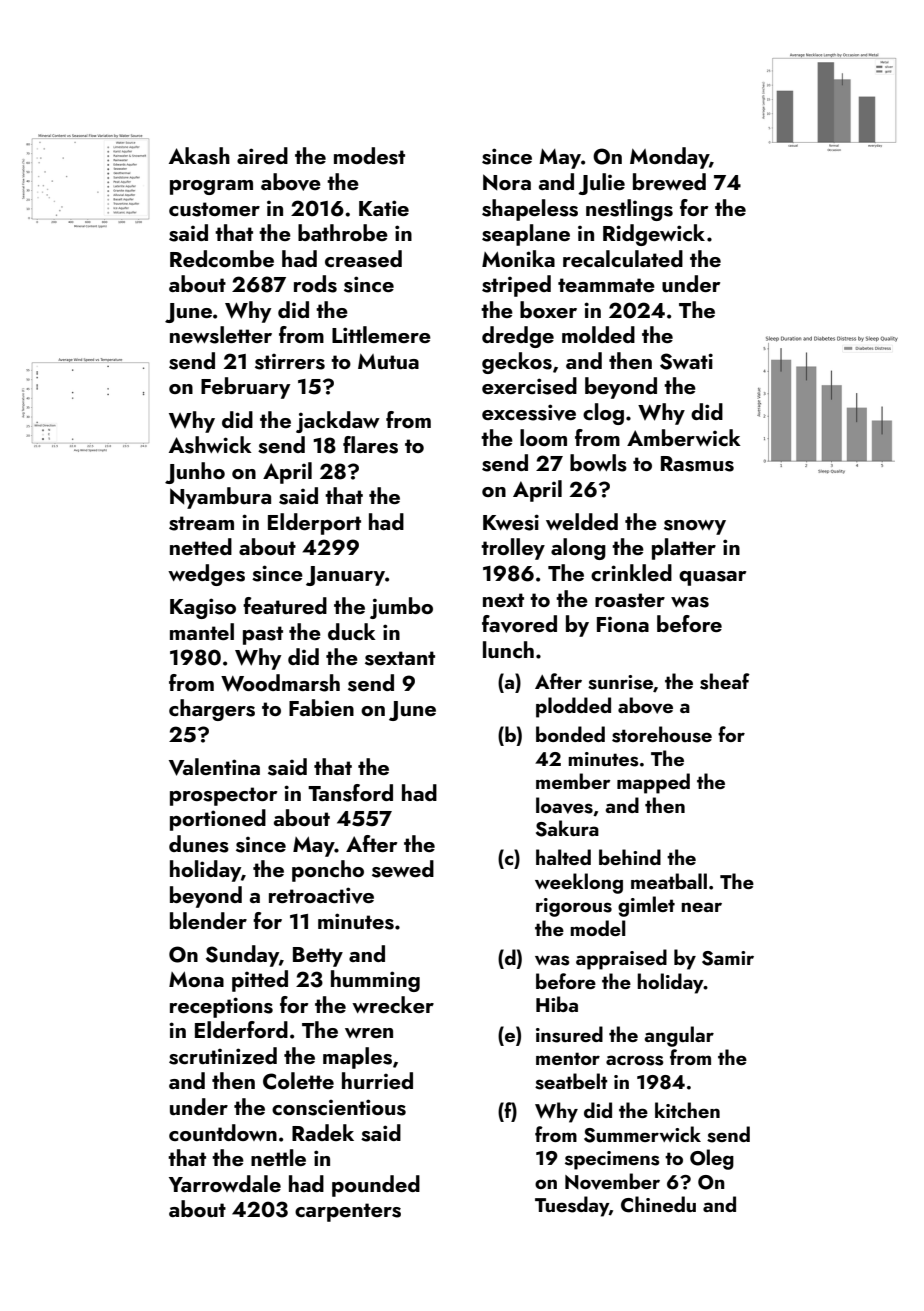 The width and height of the screenshot is (924, 1311). I want to click on Betty, so click(318, 957).
